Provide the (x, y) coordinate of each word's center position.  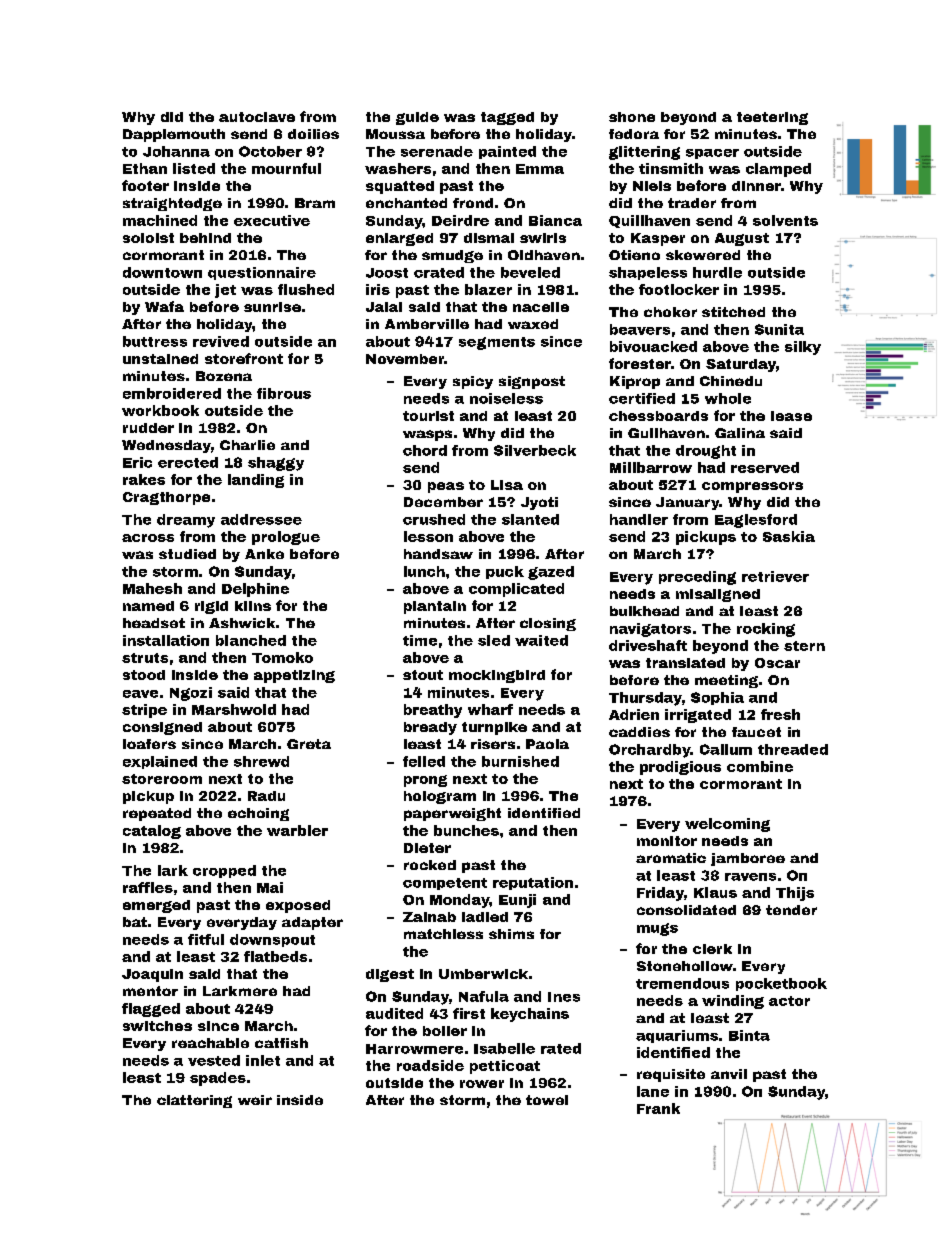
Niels (652, 186)
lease (791, 416)
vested (214, 1060)
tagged (507, 118)
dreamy (186, 521)
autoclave (257, 117)
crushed (434, 519)
